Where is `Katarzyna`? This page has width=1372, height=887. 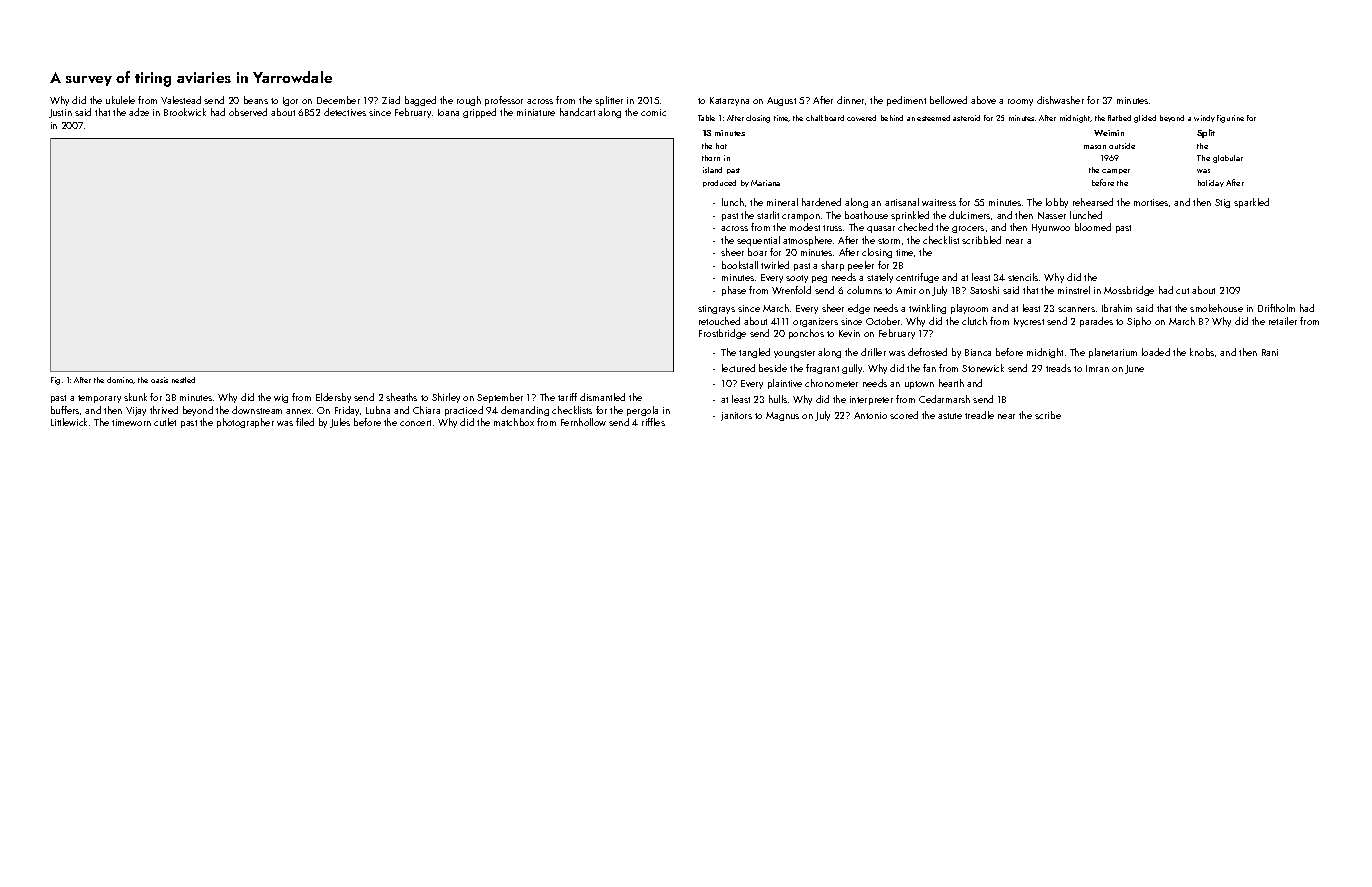
Katarzyna is located at coordinates (729, 101).
